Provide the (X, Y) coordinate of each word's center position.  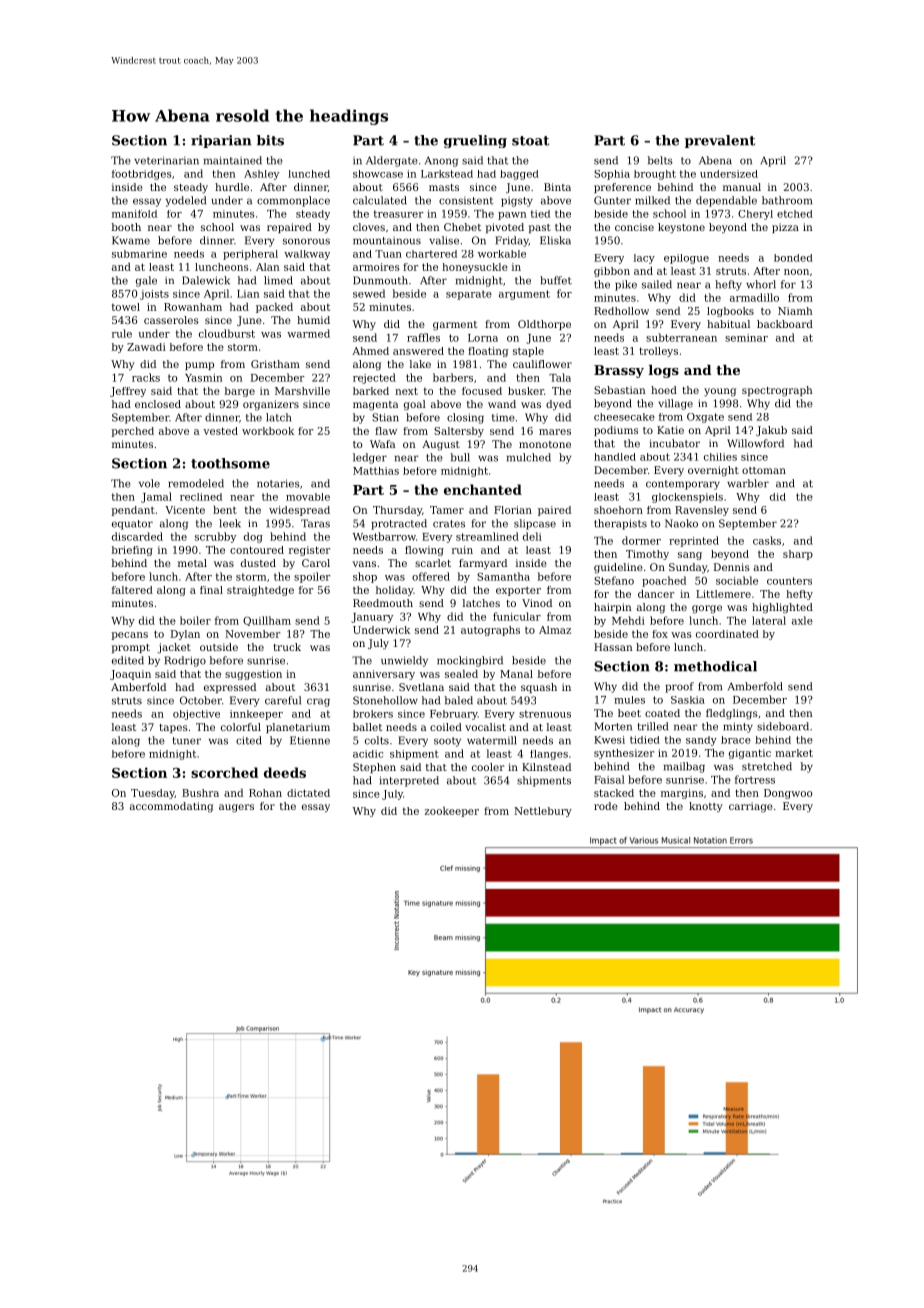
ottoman (764, 470)
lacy (644, 259)
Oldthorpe (544, 325)
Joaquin (130, 675)
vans (364, 564)
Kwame (131, 240)
